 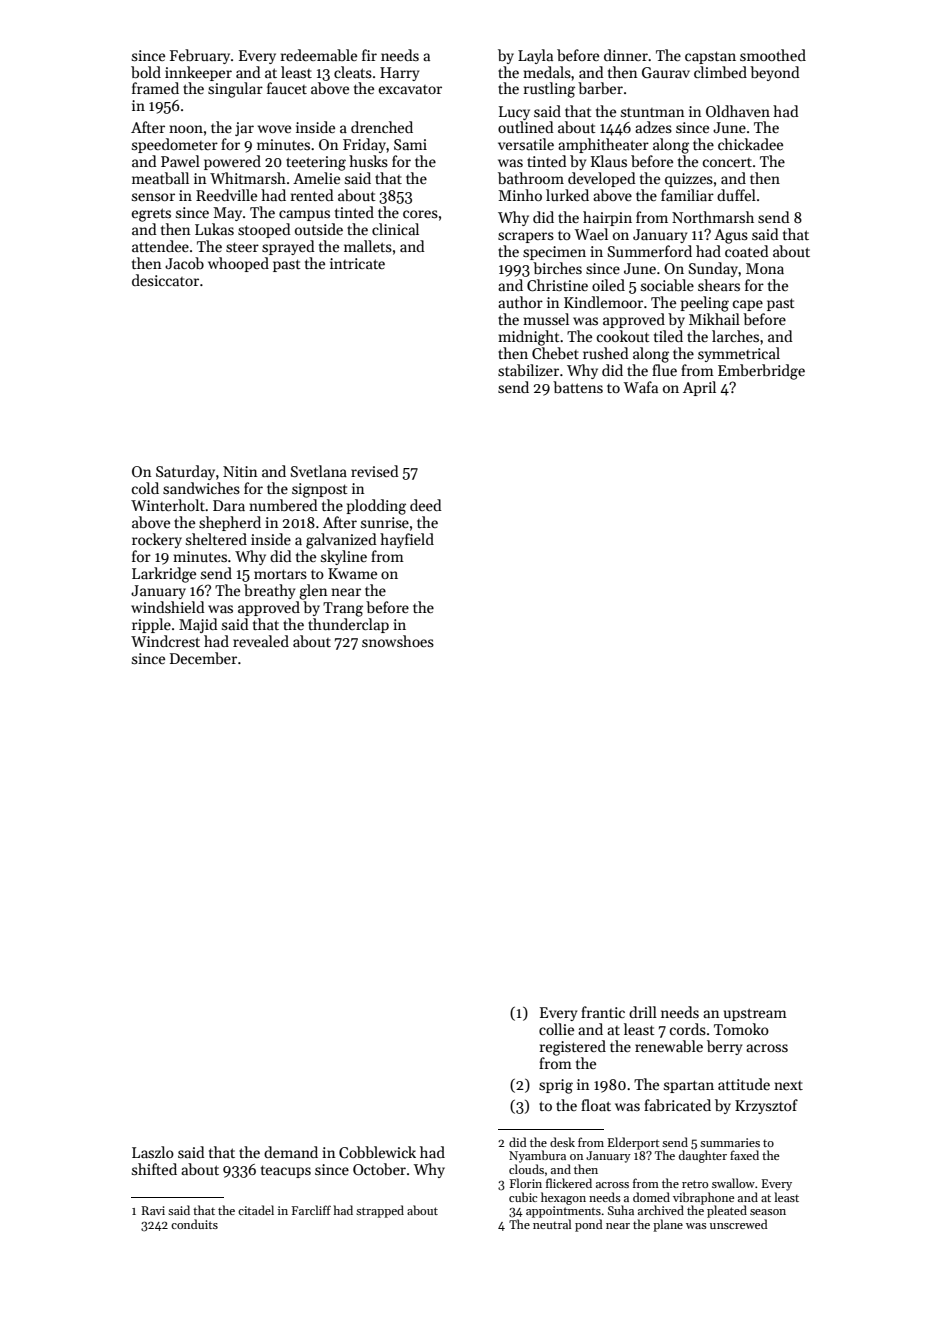 What do you see at coordinates (151, 625) in the screenshot?
I see `ripple` at bounding box center [151, 625].
